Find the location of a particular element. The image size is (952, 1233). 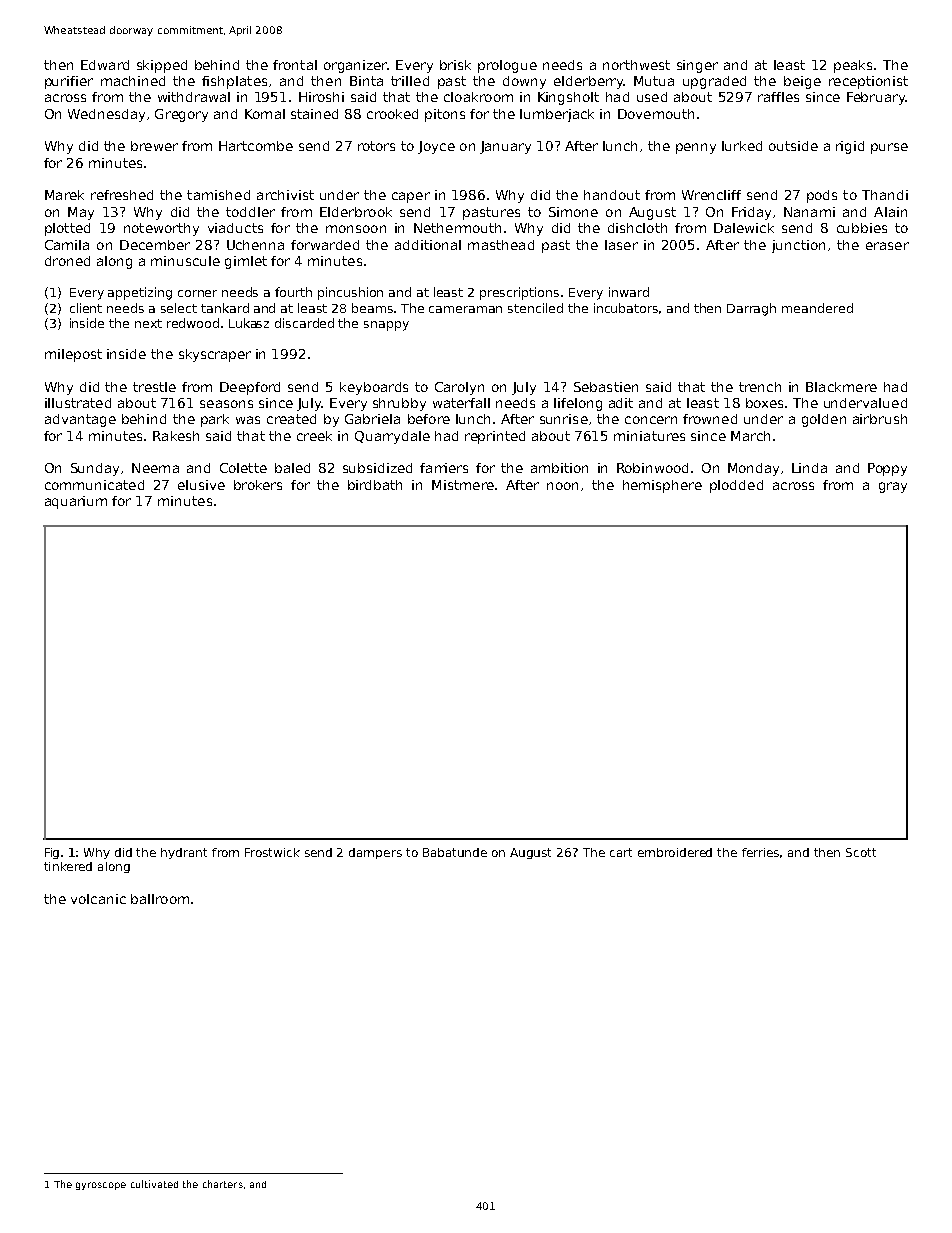

beams is located at coordinates (372, 308).
